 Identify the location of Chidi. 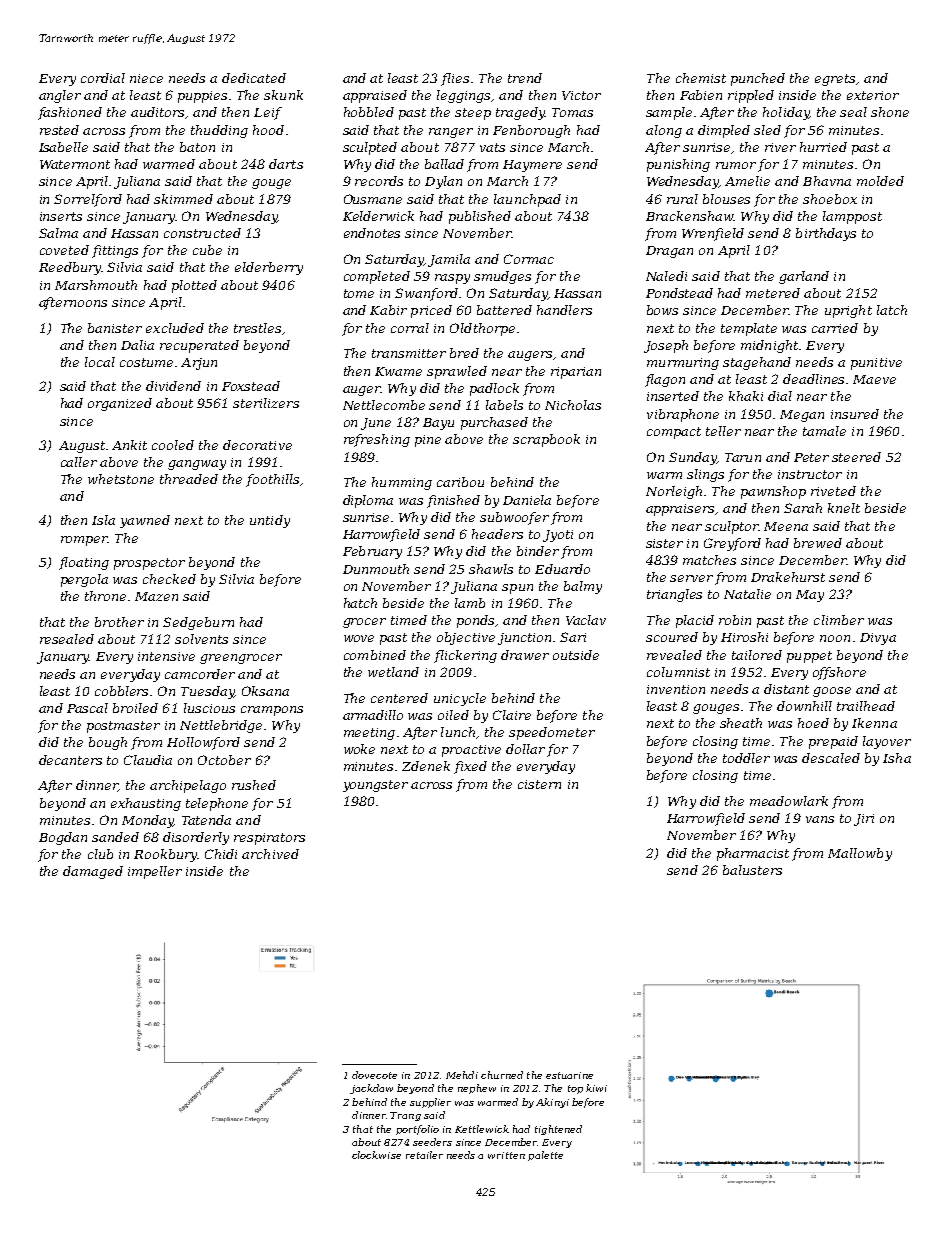
(221, 854).
